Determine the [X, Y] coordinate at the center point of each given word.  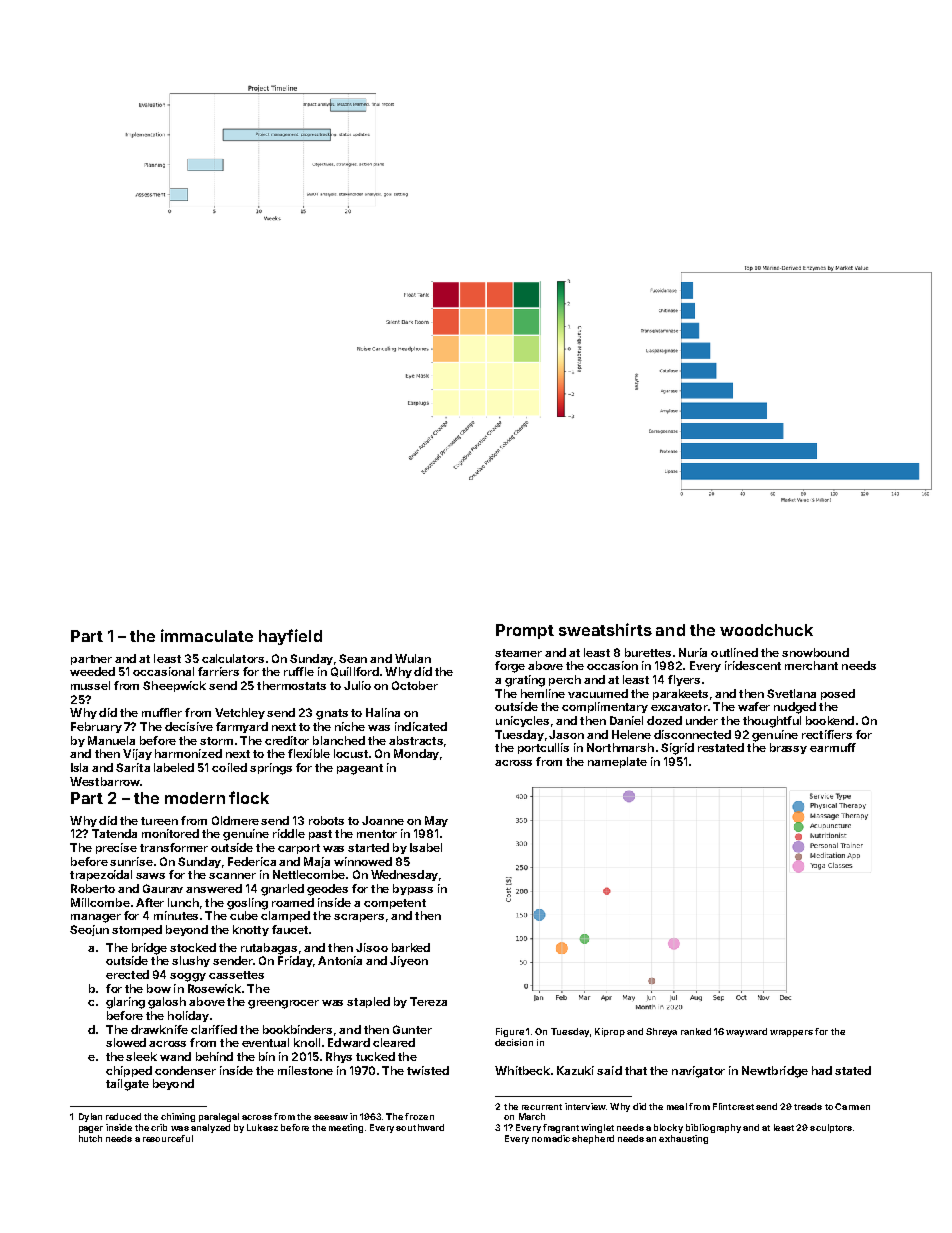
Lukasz [262, 1127]
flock [249, 797]
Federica [252, 861]
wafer [754, 706]
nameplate [617, 762]
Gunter [412, 1029]
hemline [543, 693]
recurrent [542, 1107]
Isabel [426, 847]
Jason [566, 734]
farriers [218, 671]
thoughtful [772, 722]
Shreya [661, 1032]
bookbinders [297, 1029]
